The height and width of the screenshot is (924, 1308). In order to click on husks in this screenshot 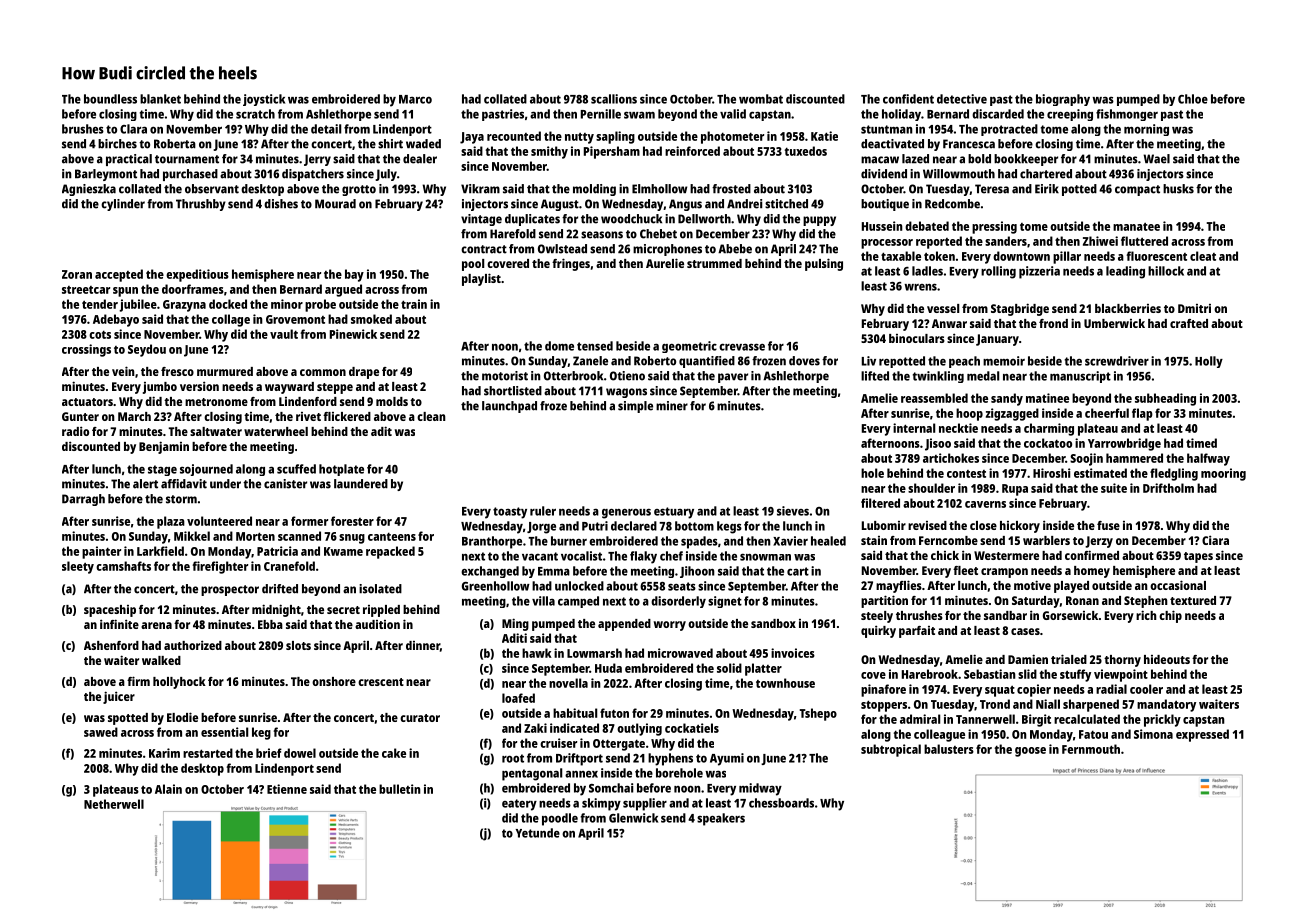, I will do `click(1178, 189)`.
